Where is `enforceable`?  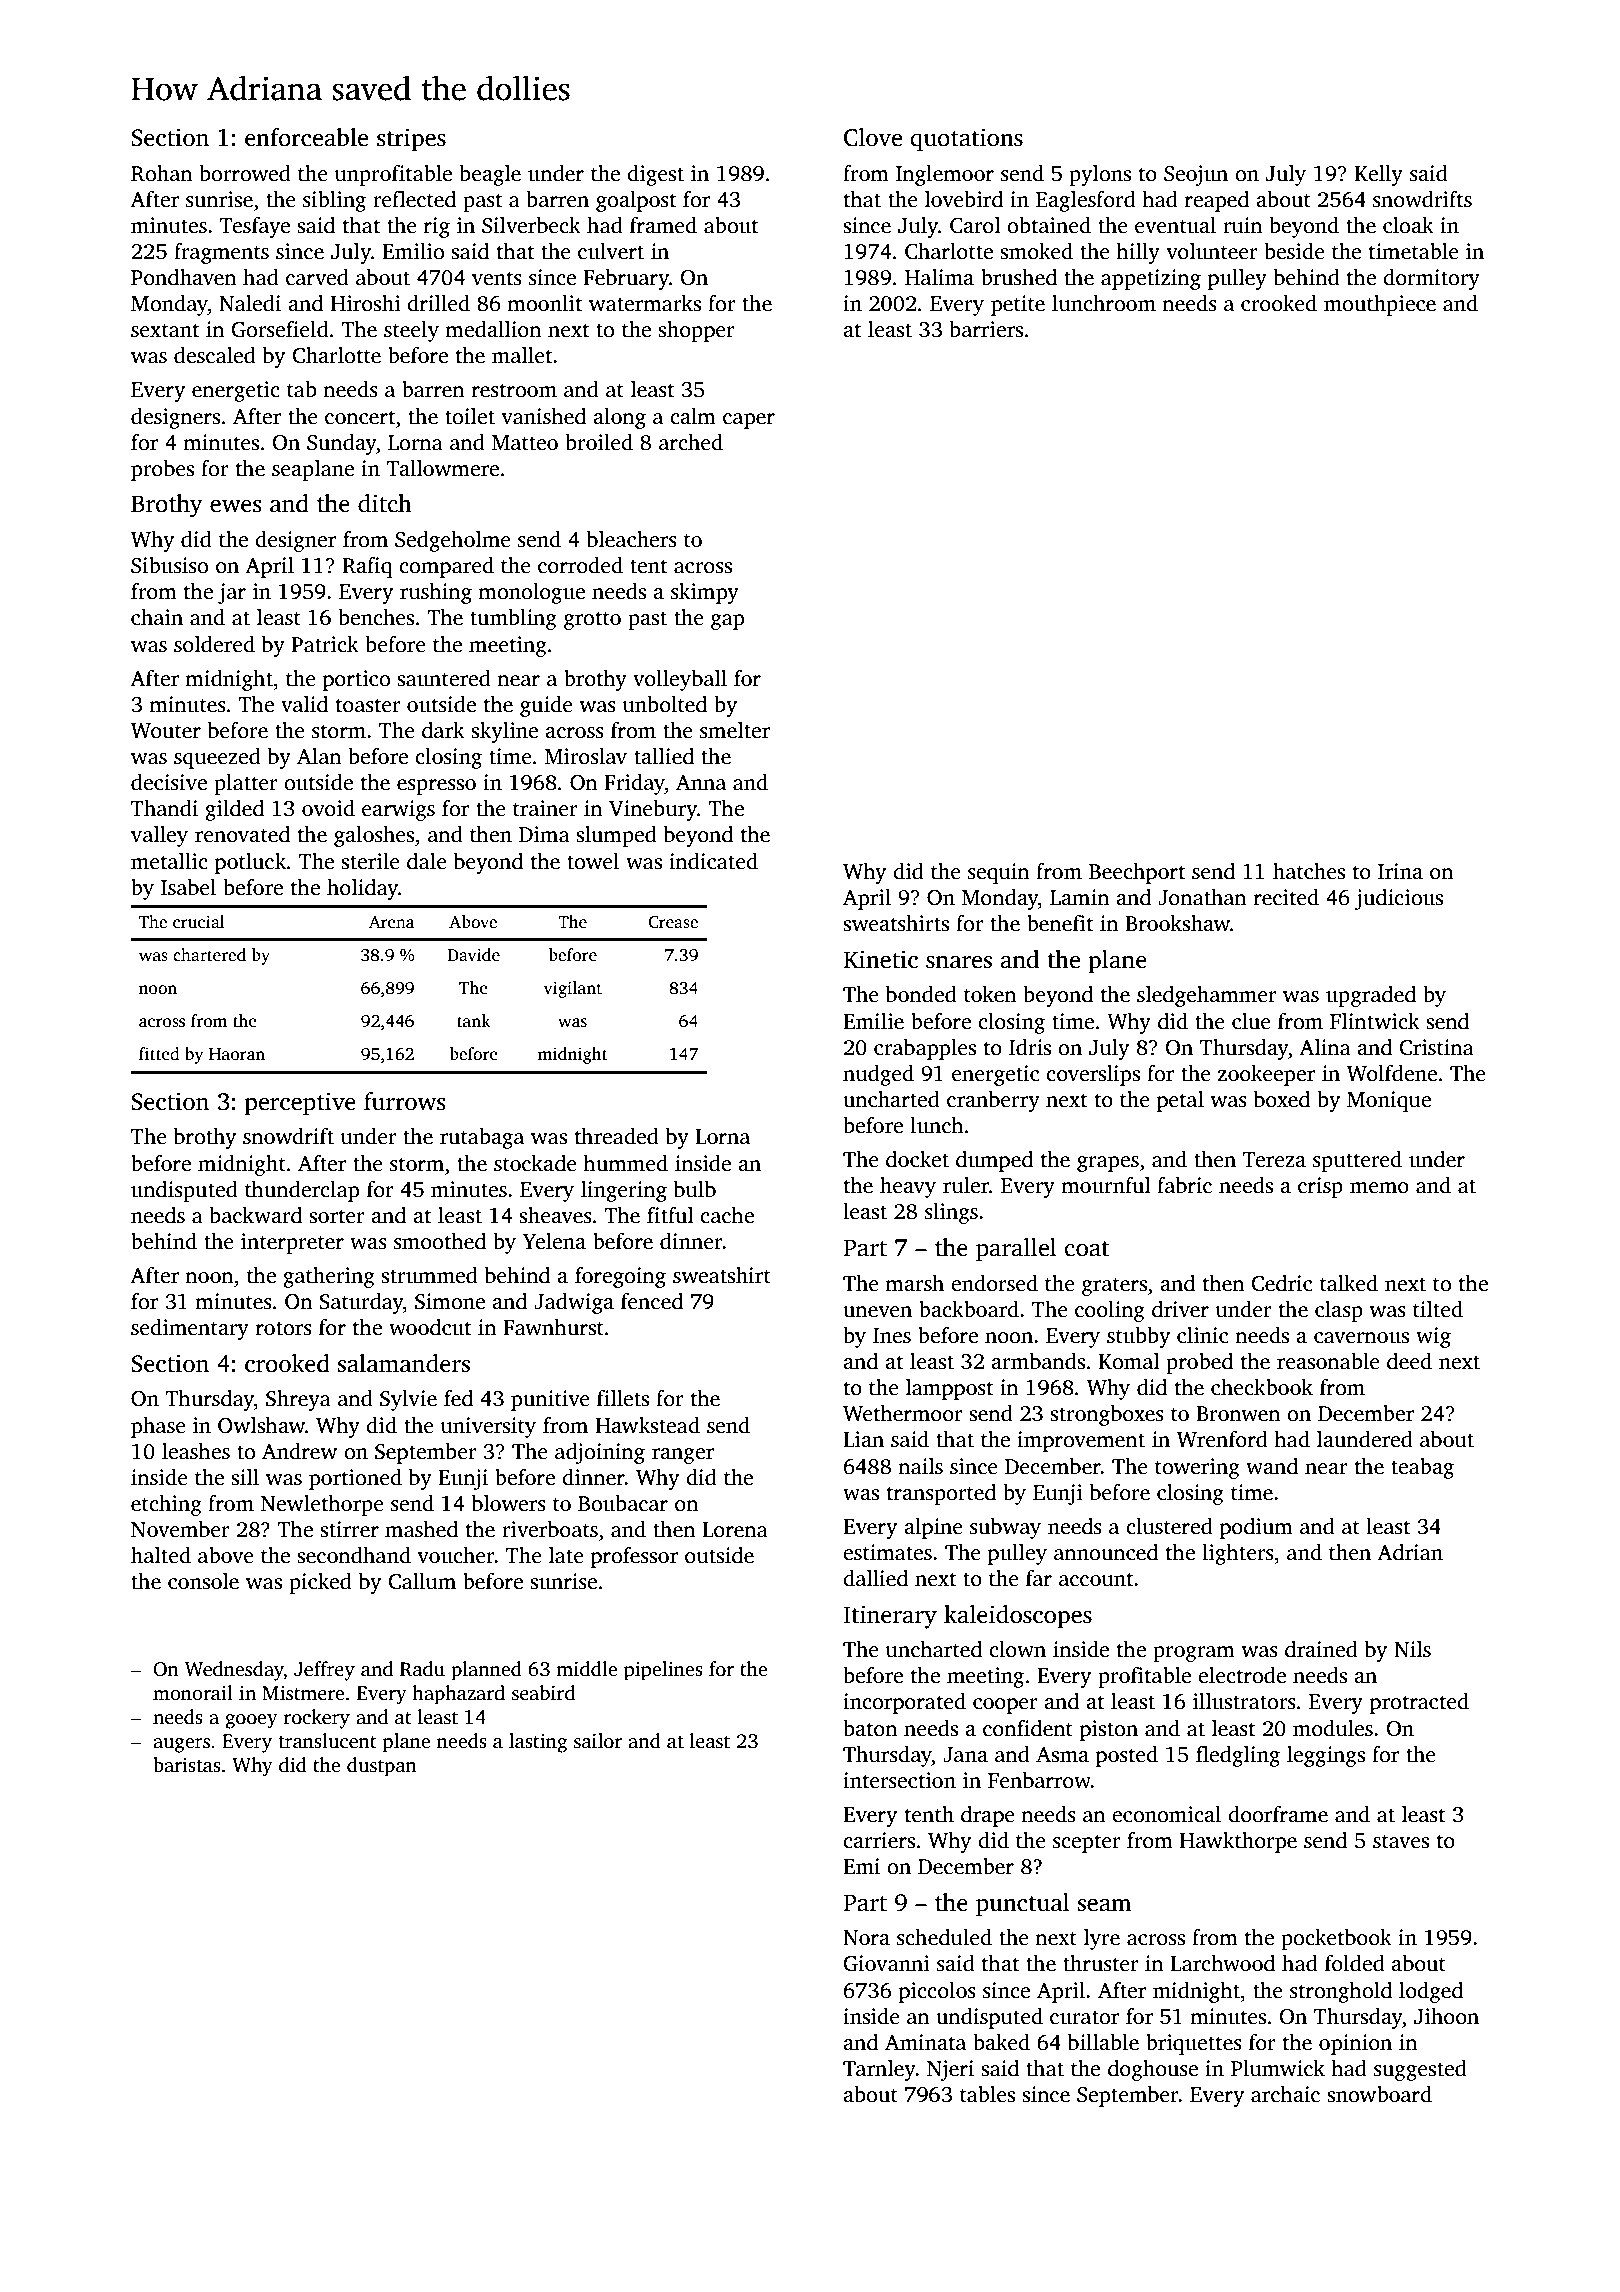
enforceable is located at coordinates (306, 137).
